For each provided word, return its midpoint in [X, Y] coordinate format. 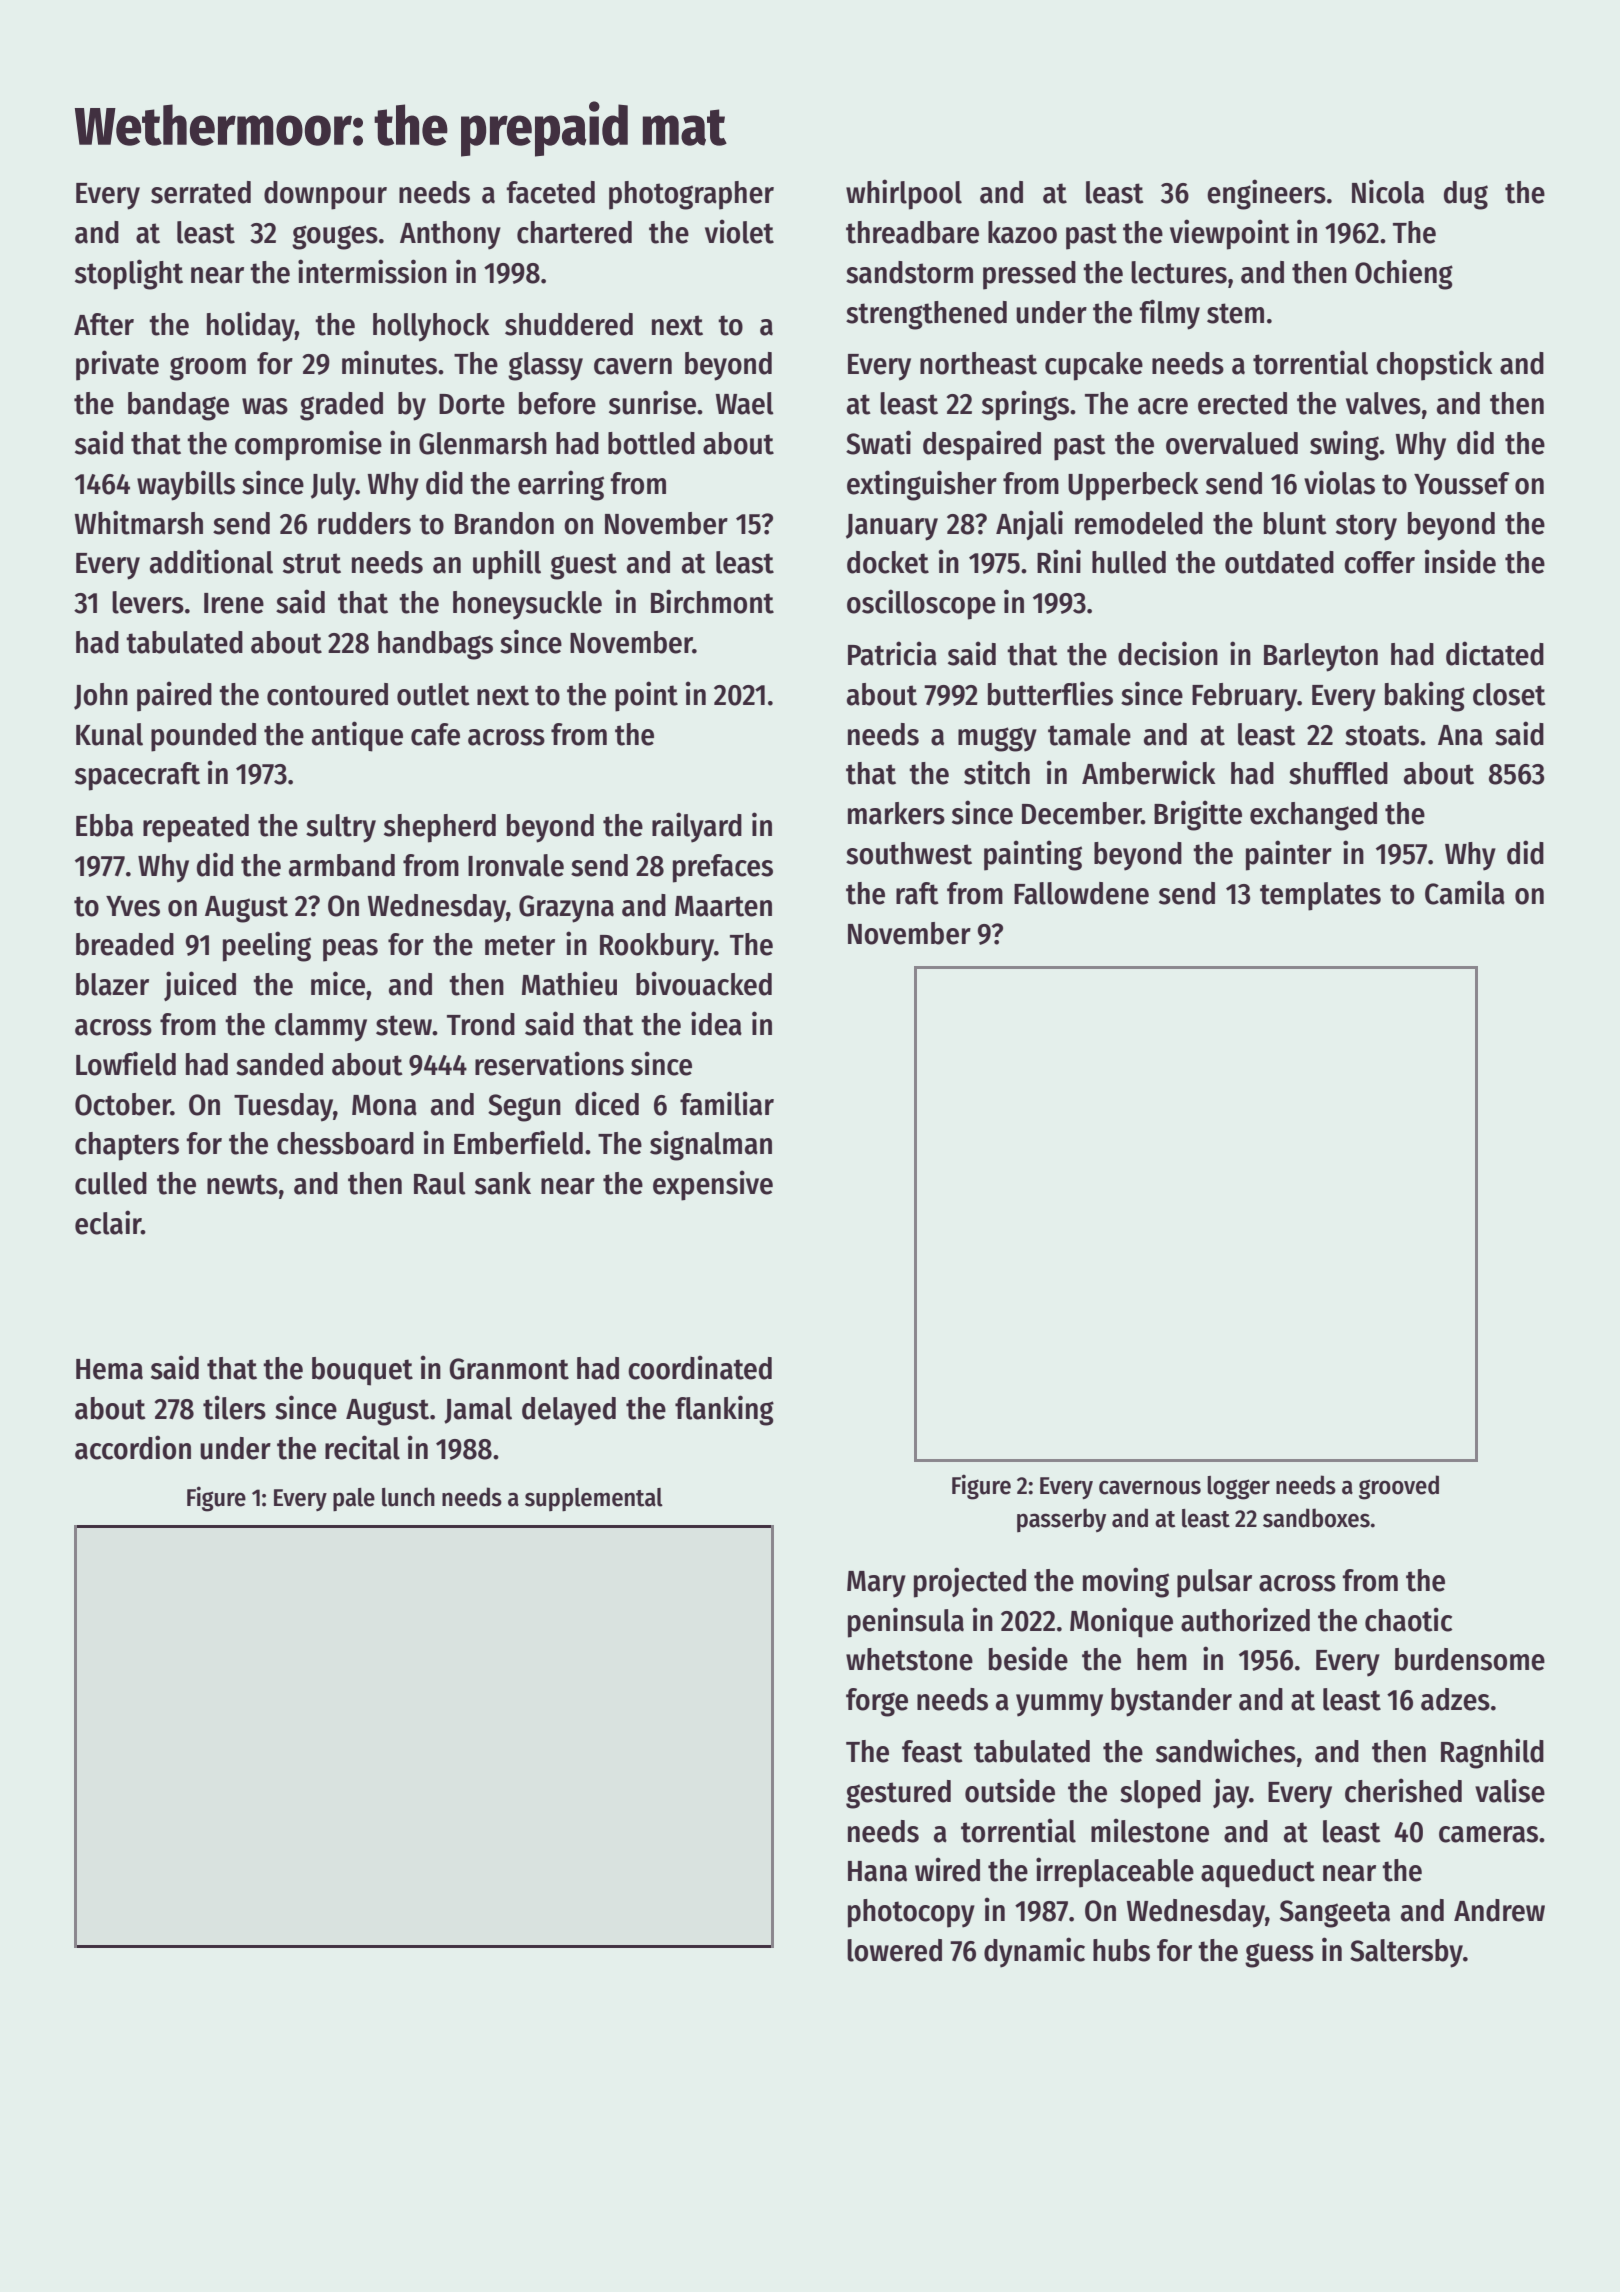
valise [1510, 1790]
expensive [713, 1185]
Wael [745, 403]
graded [341, 406]
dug [1466, 195]
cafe [435, 734]
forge [877, 1702]
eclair [108, 1222]
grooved [1399, 1487]
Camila [1465, 892]
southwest [909, 853]
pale [354, 1499]
